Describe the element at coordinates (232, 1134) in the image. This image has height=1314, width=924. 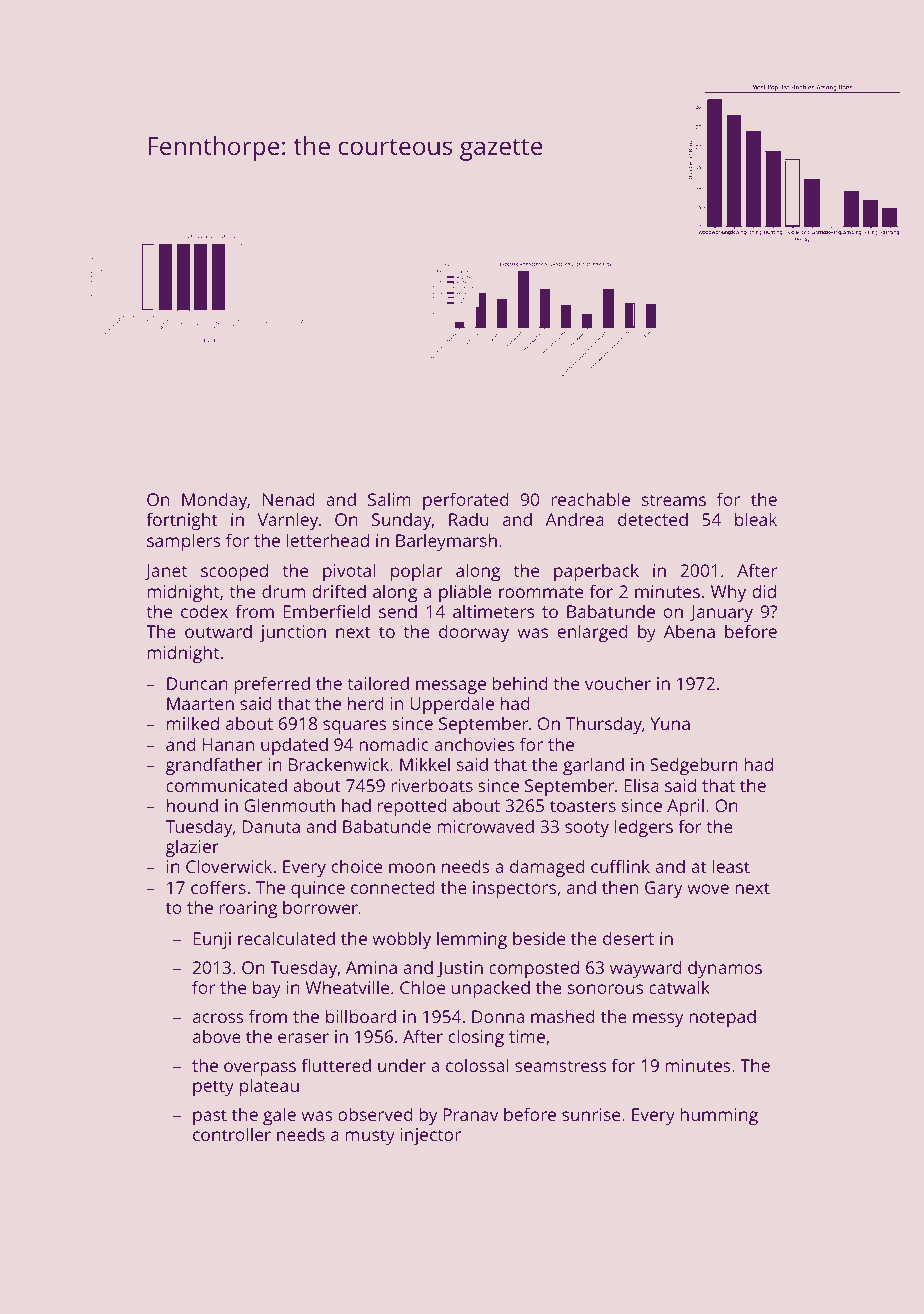
I see `controller` at that location.
